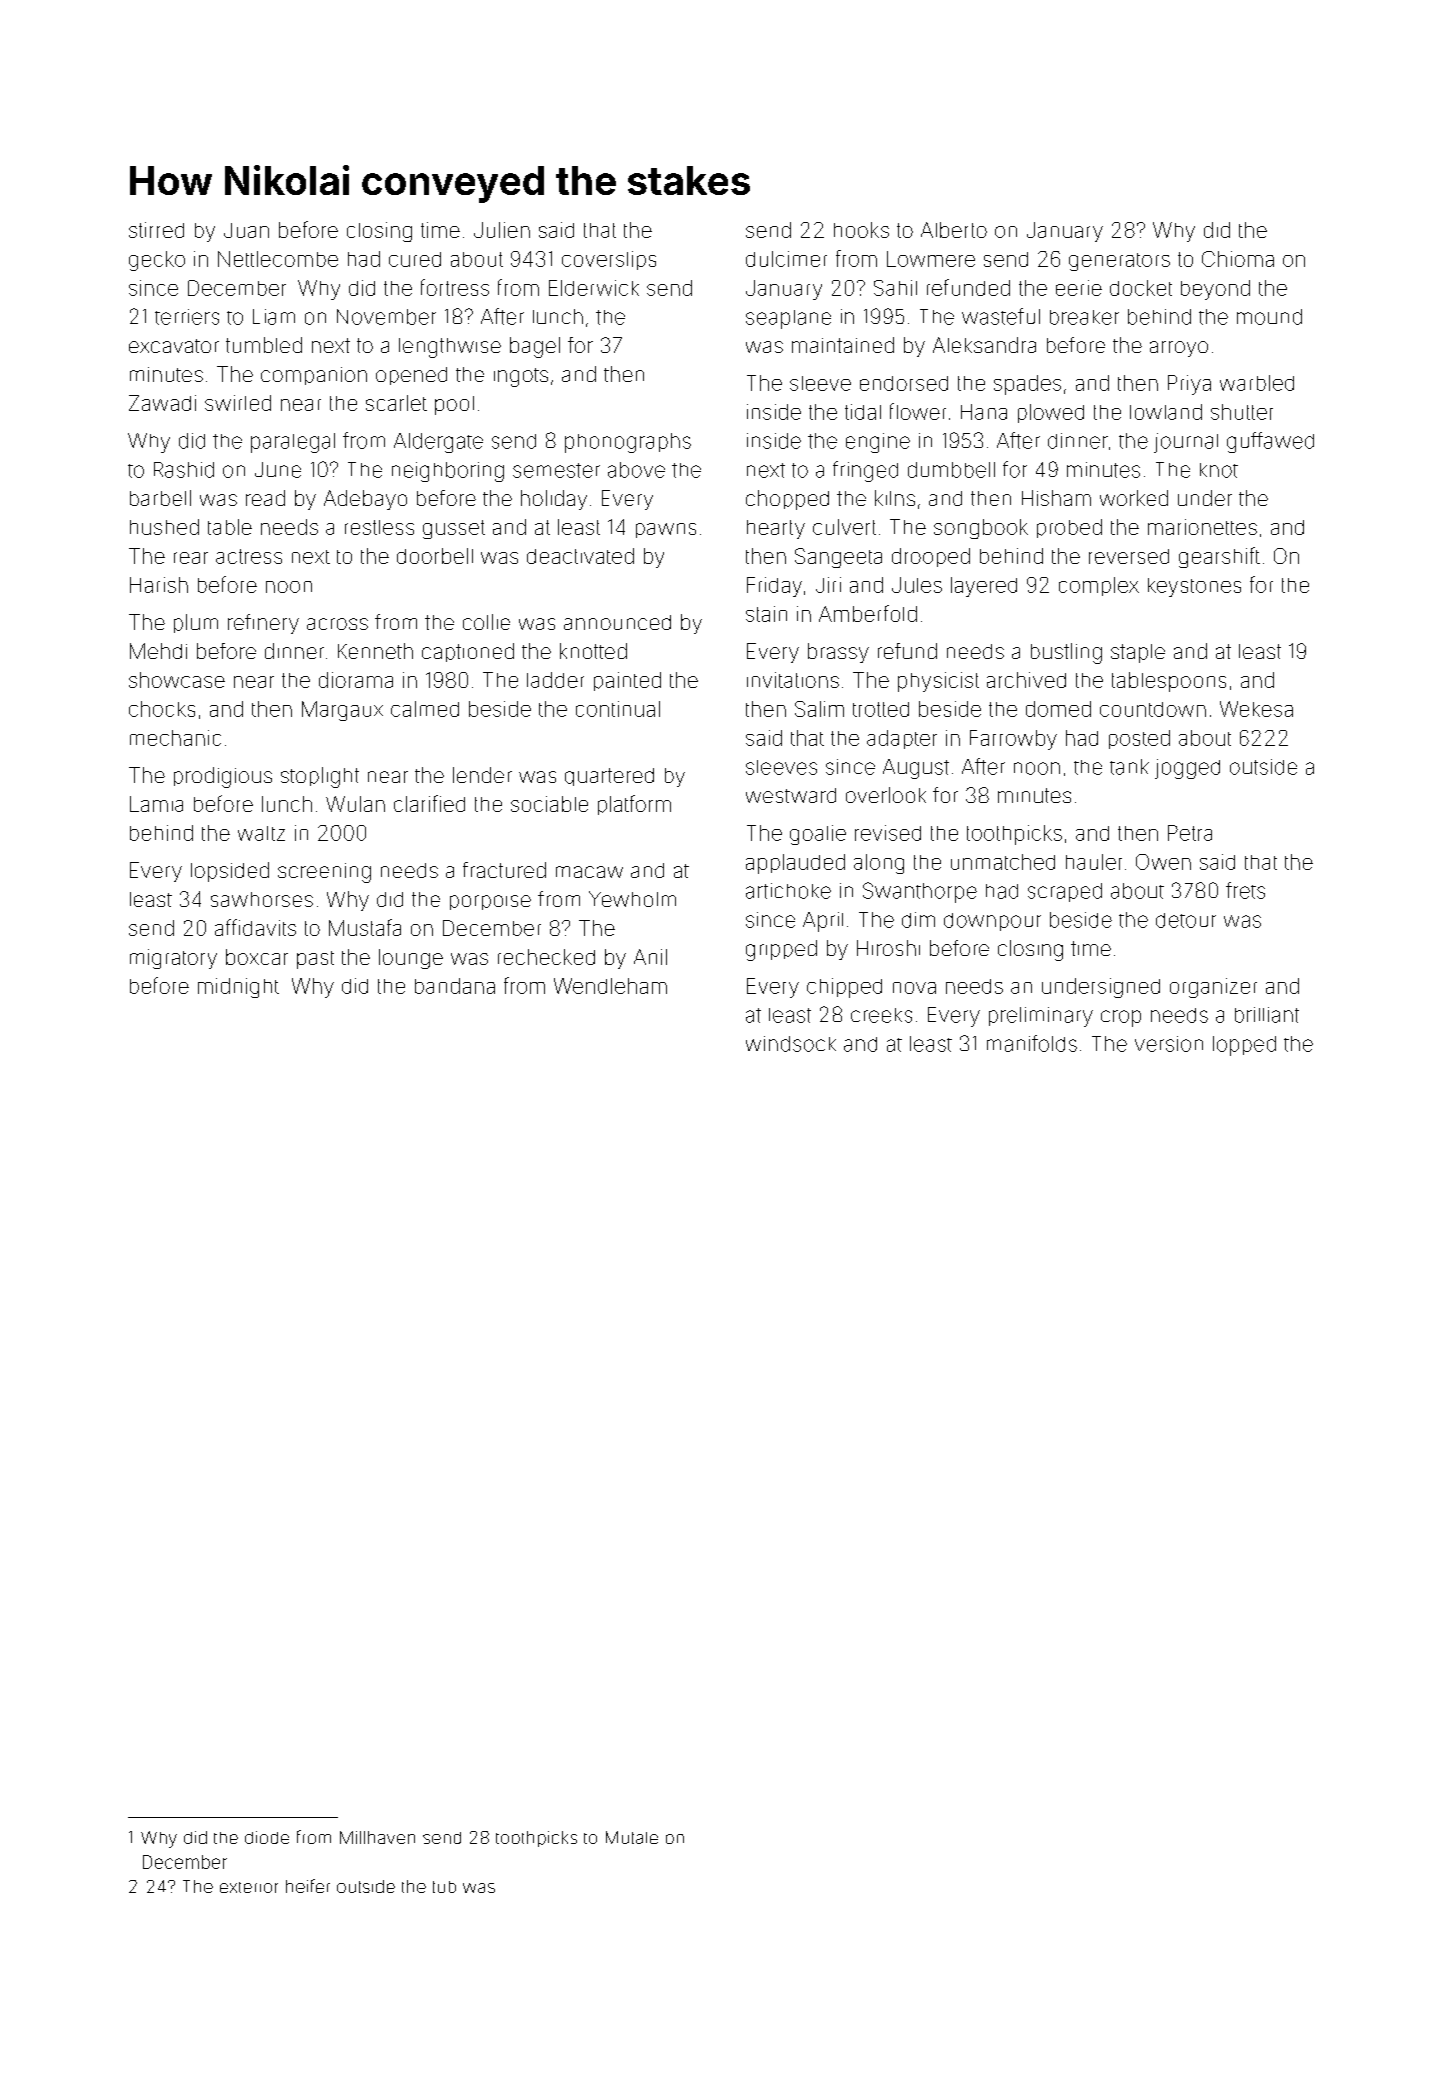  Describe the element at coordinates (788, 319) in the document. I see `seaplane` at that location.
